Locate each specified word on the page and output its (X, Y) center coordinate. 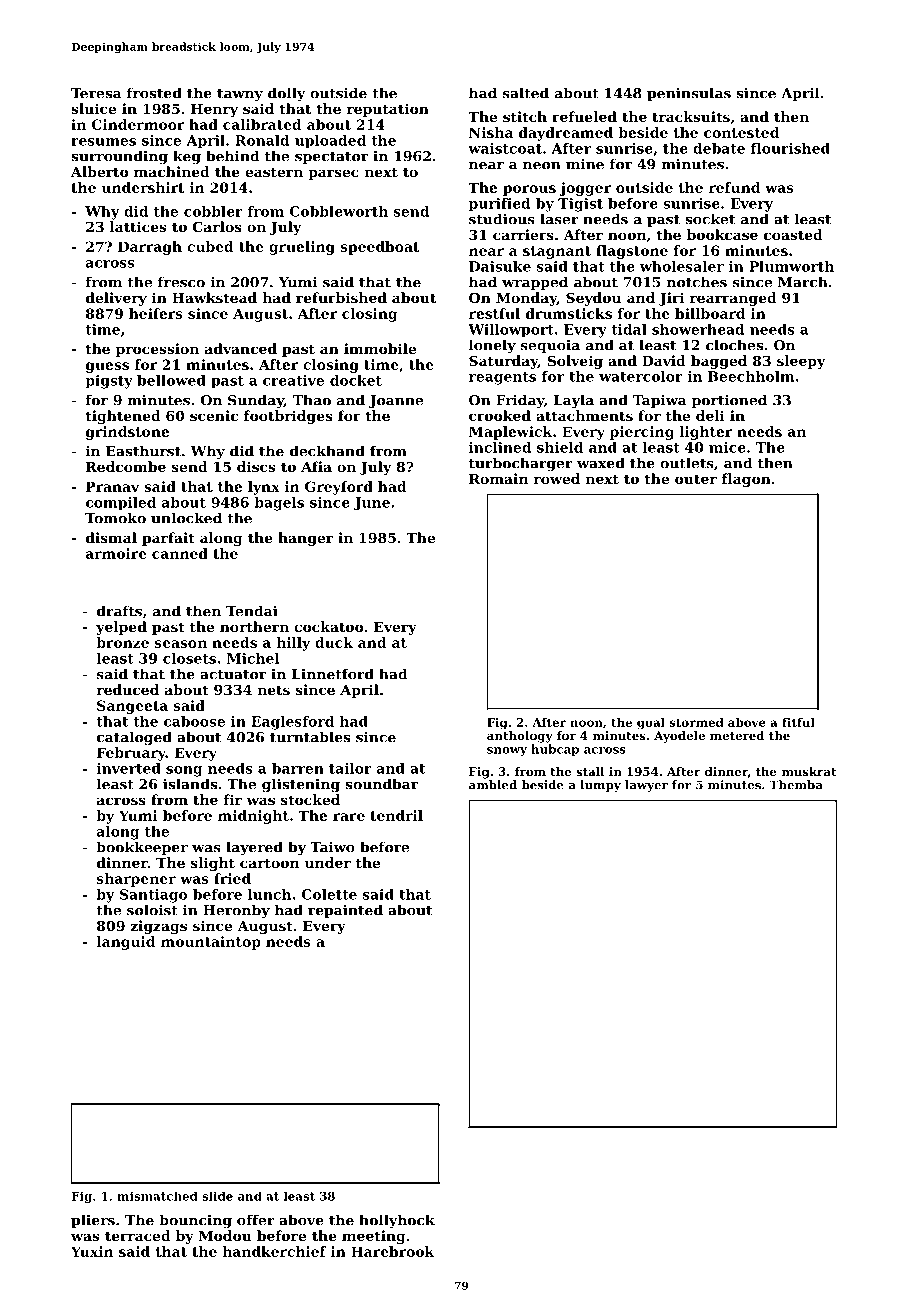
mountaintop (211, 943)
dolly (287, 94)
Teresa (96, 93)
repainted (345, 911)
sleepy (801, 362)
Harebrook (393, 1251)
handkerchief (274, 1251)
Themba (796, 785)
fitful (798, 722)
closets (189, 658)
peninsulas (689, 94)
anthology (520, 737)
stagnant (557, 252)
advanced (241, 348)
